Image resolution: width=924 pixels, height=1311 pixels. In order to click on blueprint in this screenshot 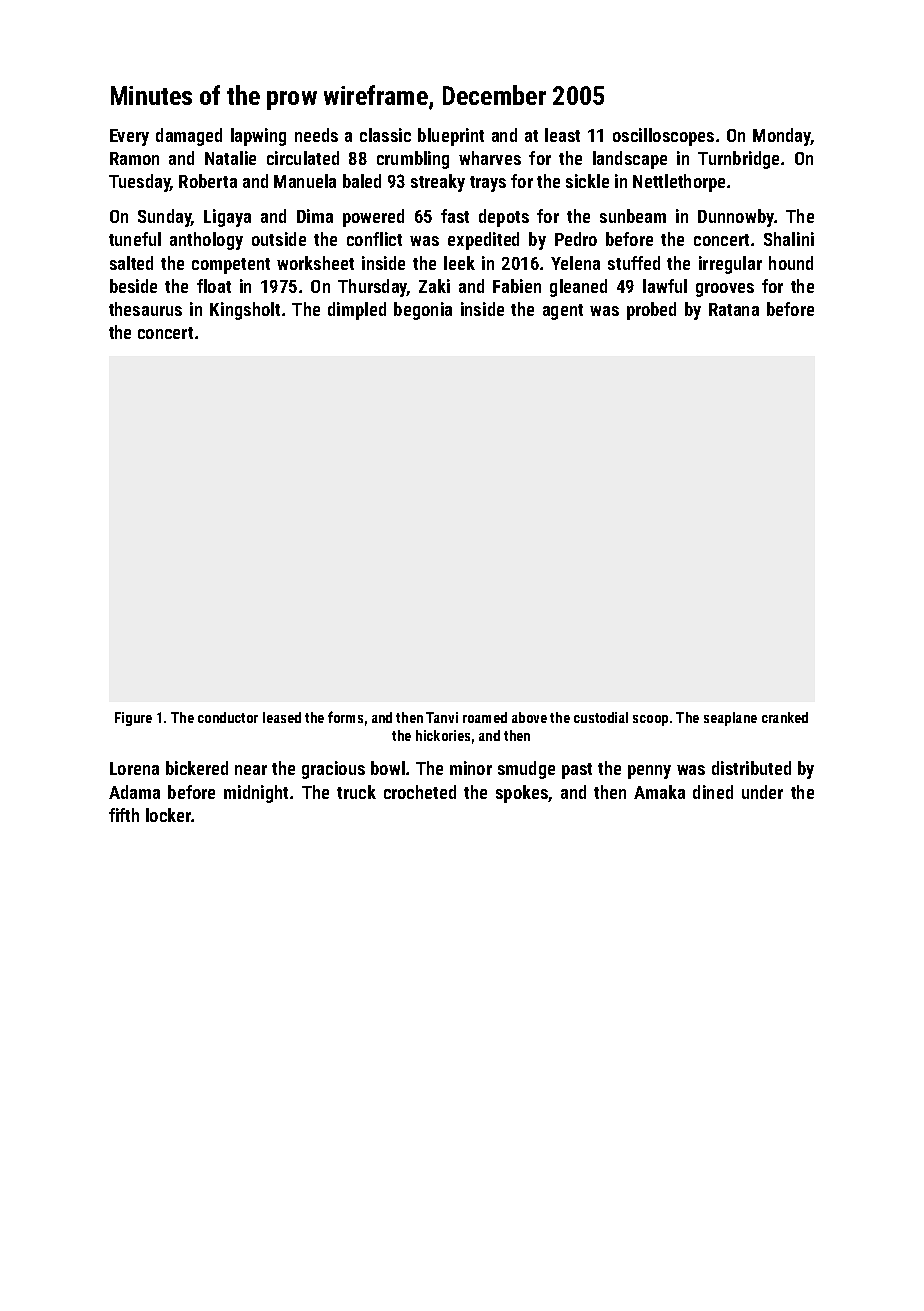, I will do `click(451, 137)`.
